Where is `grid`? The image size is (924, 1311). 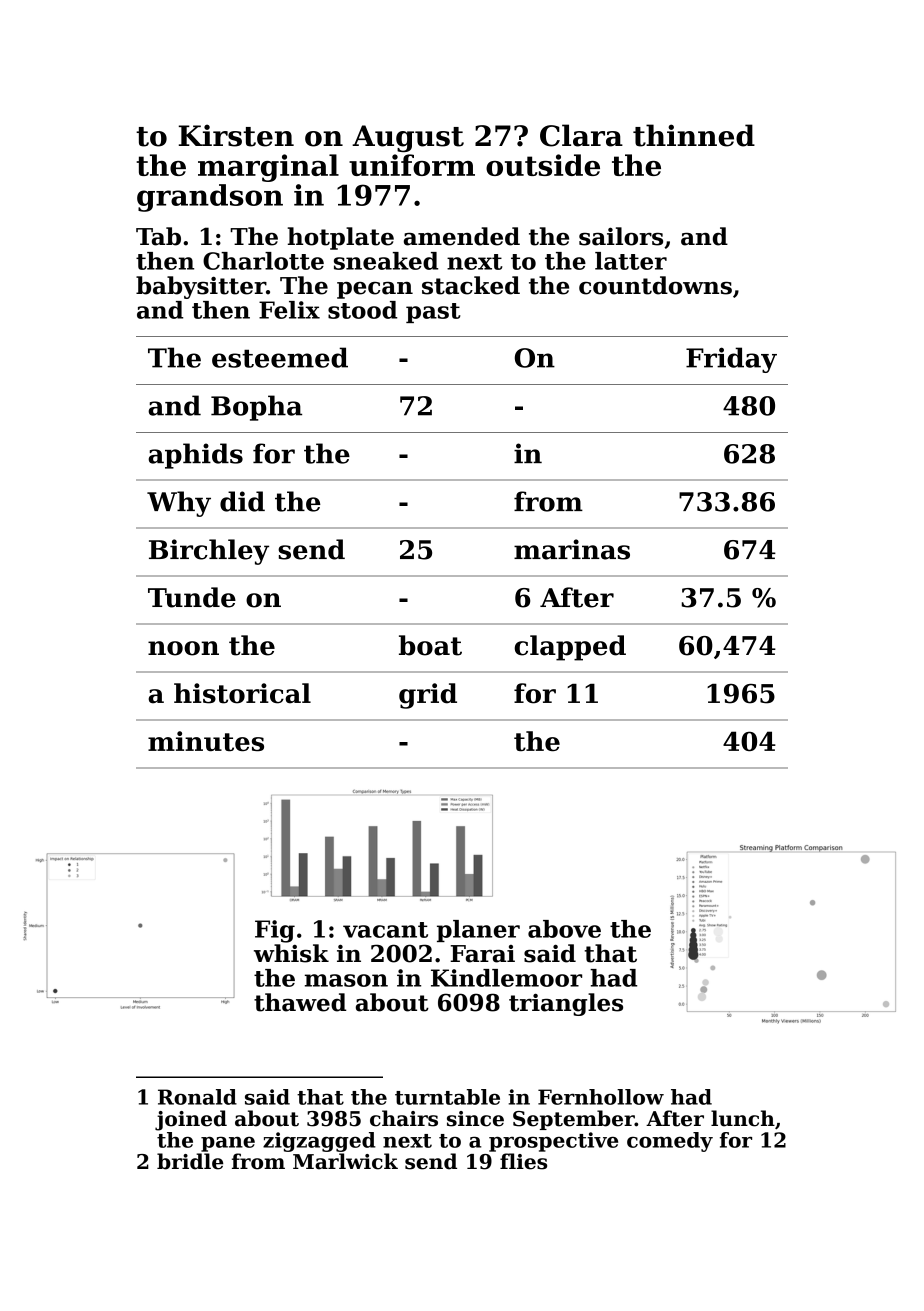 grid is located at coordinates (428, 696).
